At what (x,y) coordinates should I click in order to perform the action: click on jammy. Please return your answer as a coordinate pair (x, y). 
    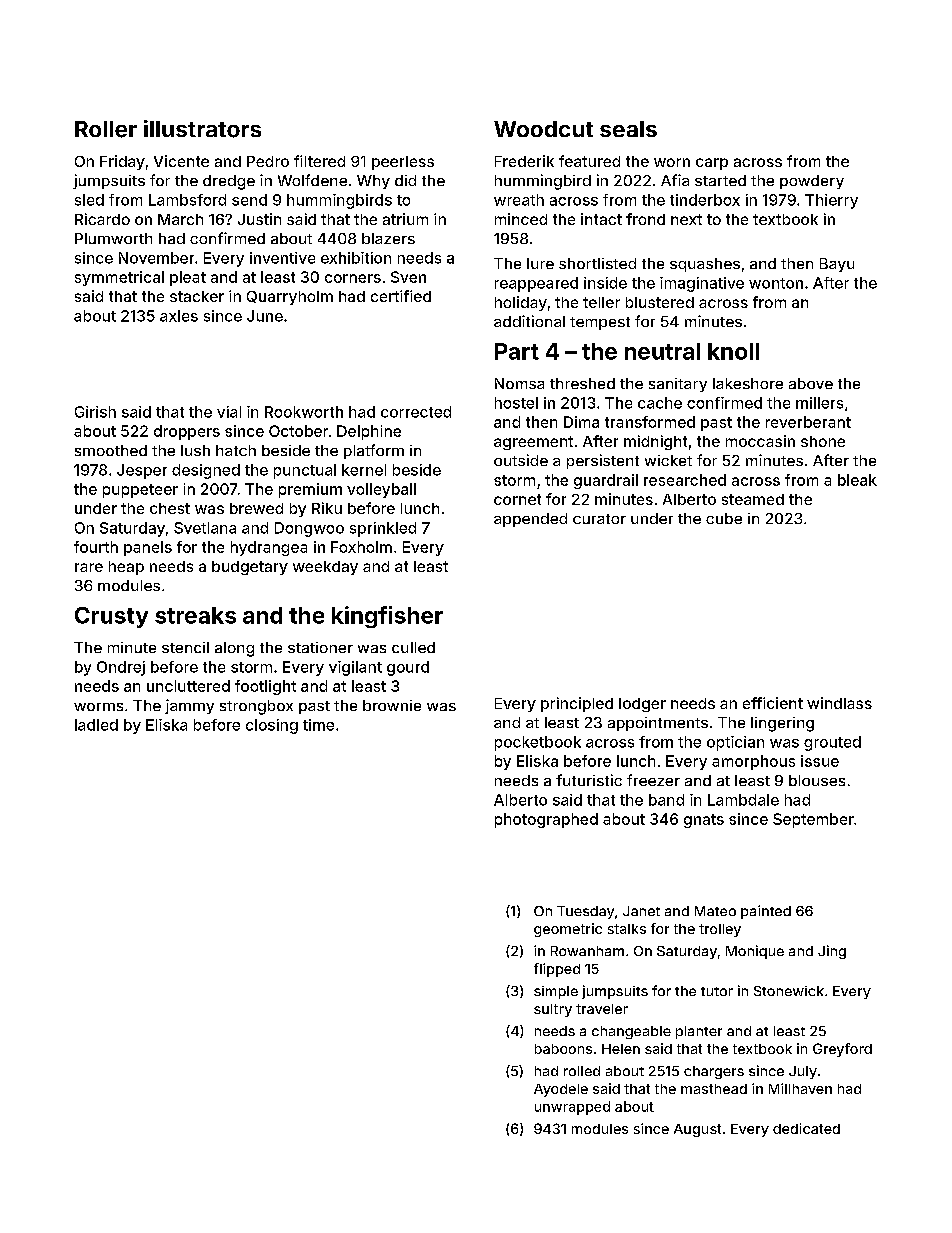
    Looking at the image, I should click on (189, 706).
